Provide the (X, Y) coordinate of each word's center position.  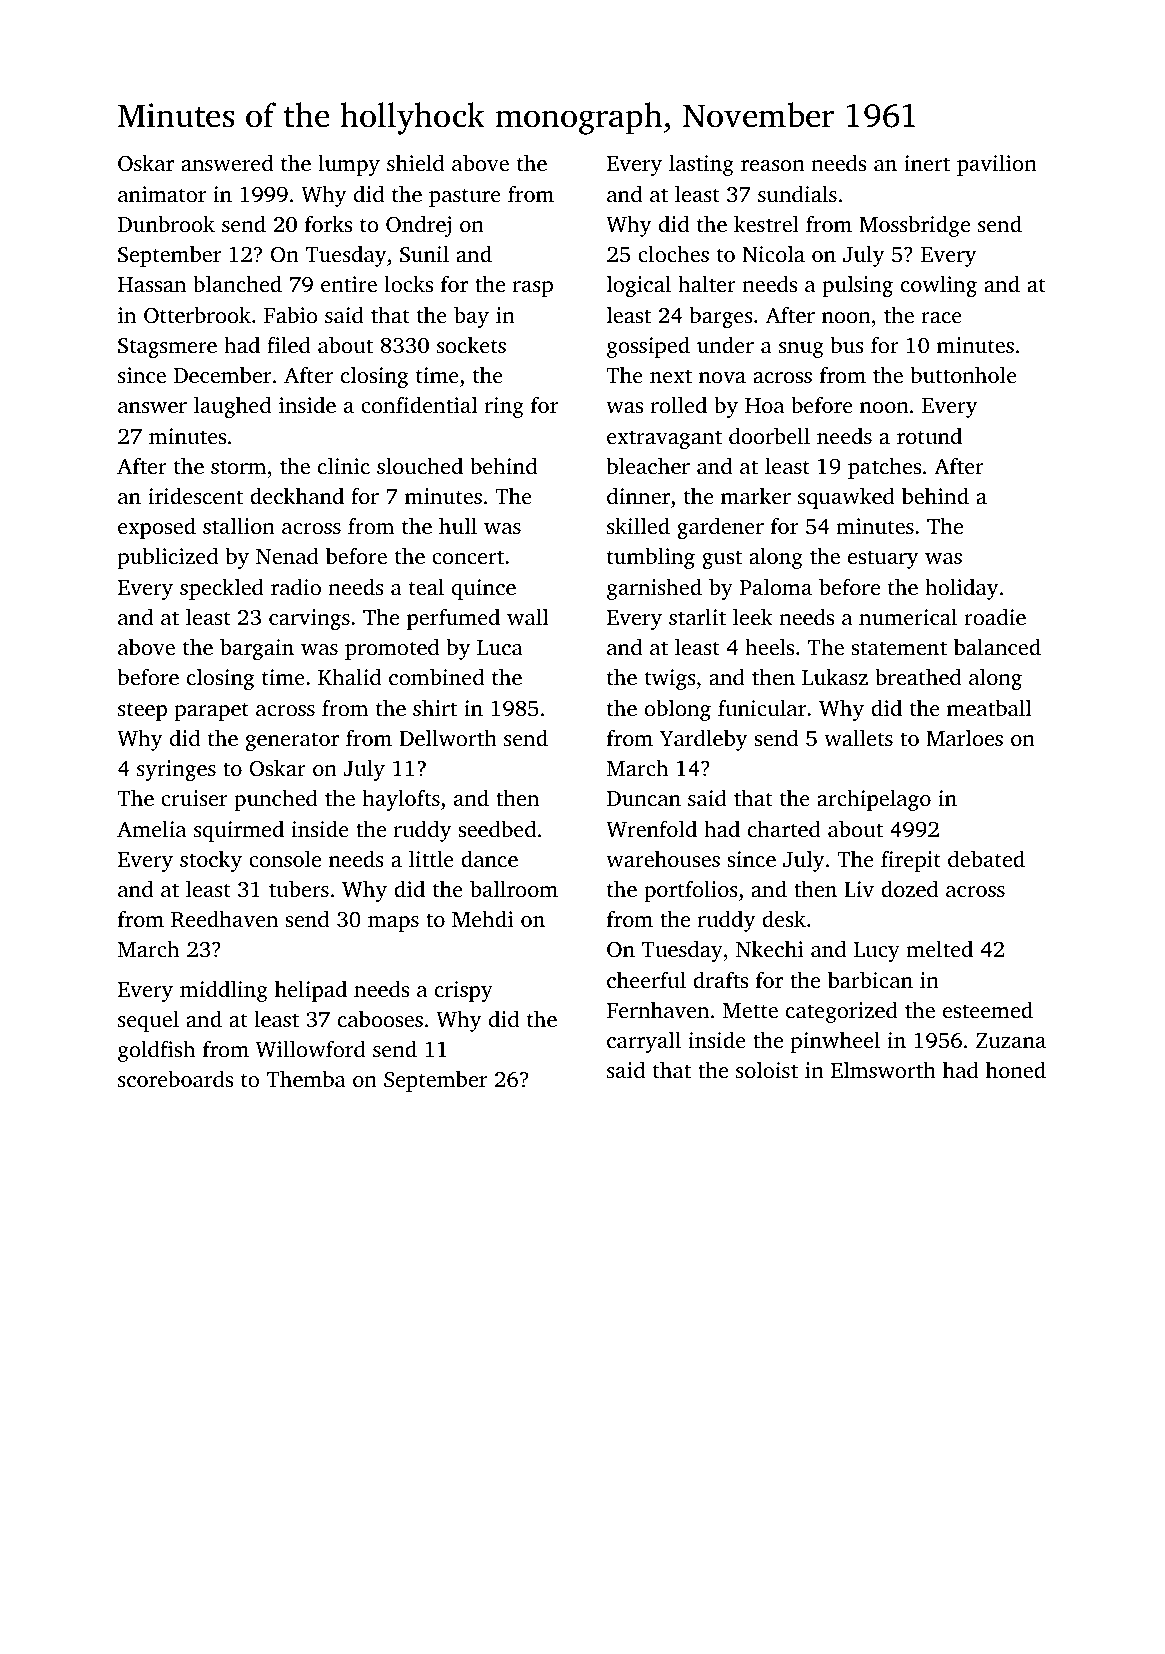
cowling (939, 286)
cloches (673, 253)
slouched (420, 465)
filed (289, 344)
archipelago (874, 800)
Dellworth (448, 737)
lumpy (349, 165)
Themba (306, 1078)
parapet (212, 711)
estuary (883, 559)
